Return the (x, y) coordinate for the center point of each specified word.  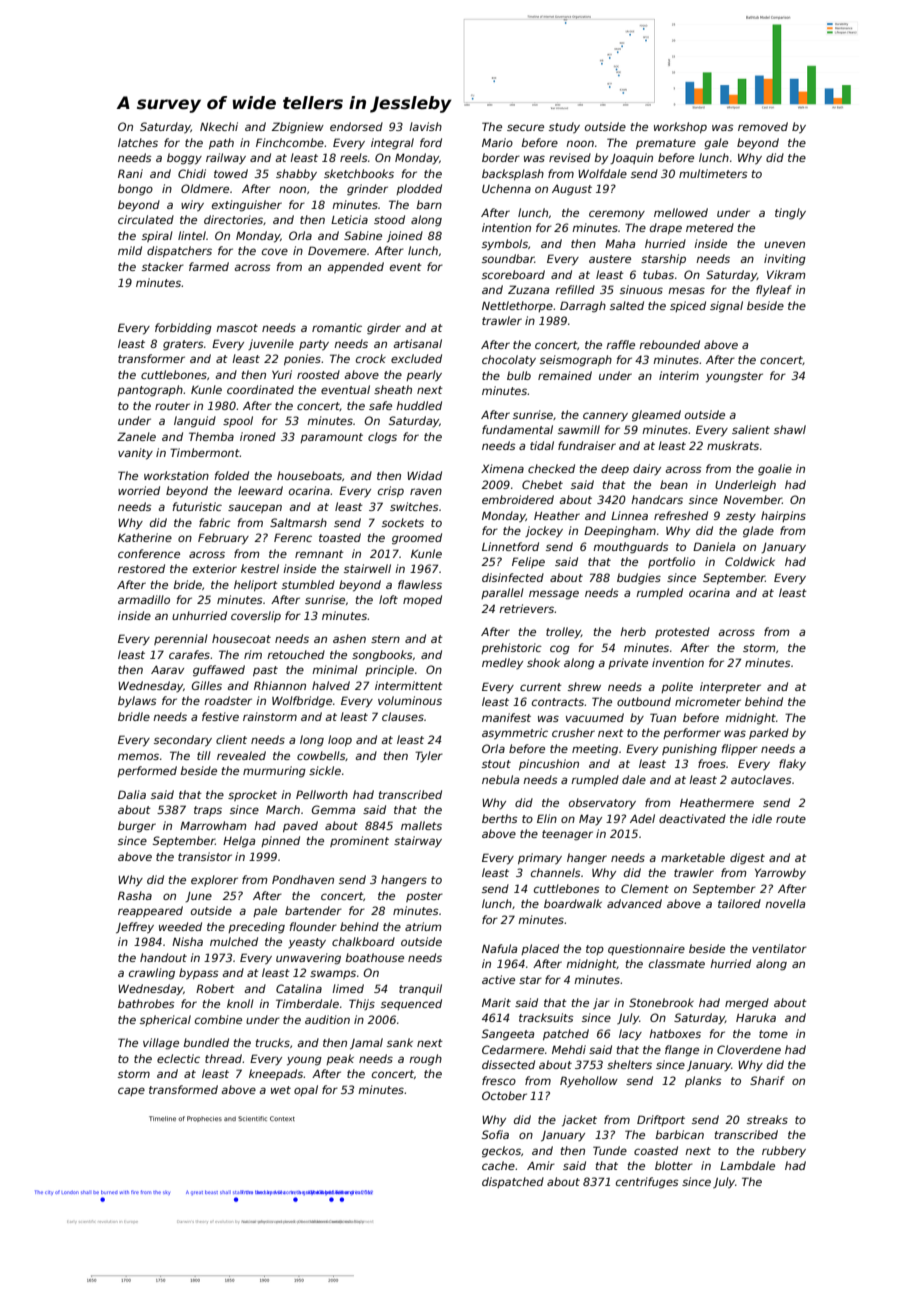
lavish (425, 126)
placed (540, 949)
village (161, 1044)
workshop (680, 127)
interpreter (730, 687)
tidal (542, 445)
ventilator (779, 948)
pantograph (150, 391)
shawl (790, 429)
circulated (146, 219)
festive (220, 716)
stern (385, 639)
